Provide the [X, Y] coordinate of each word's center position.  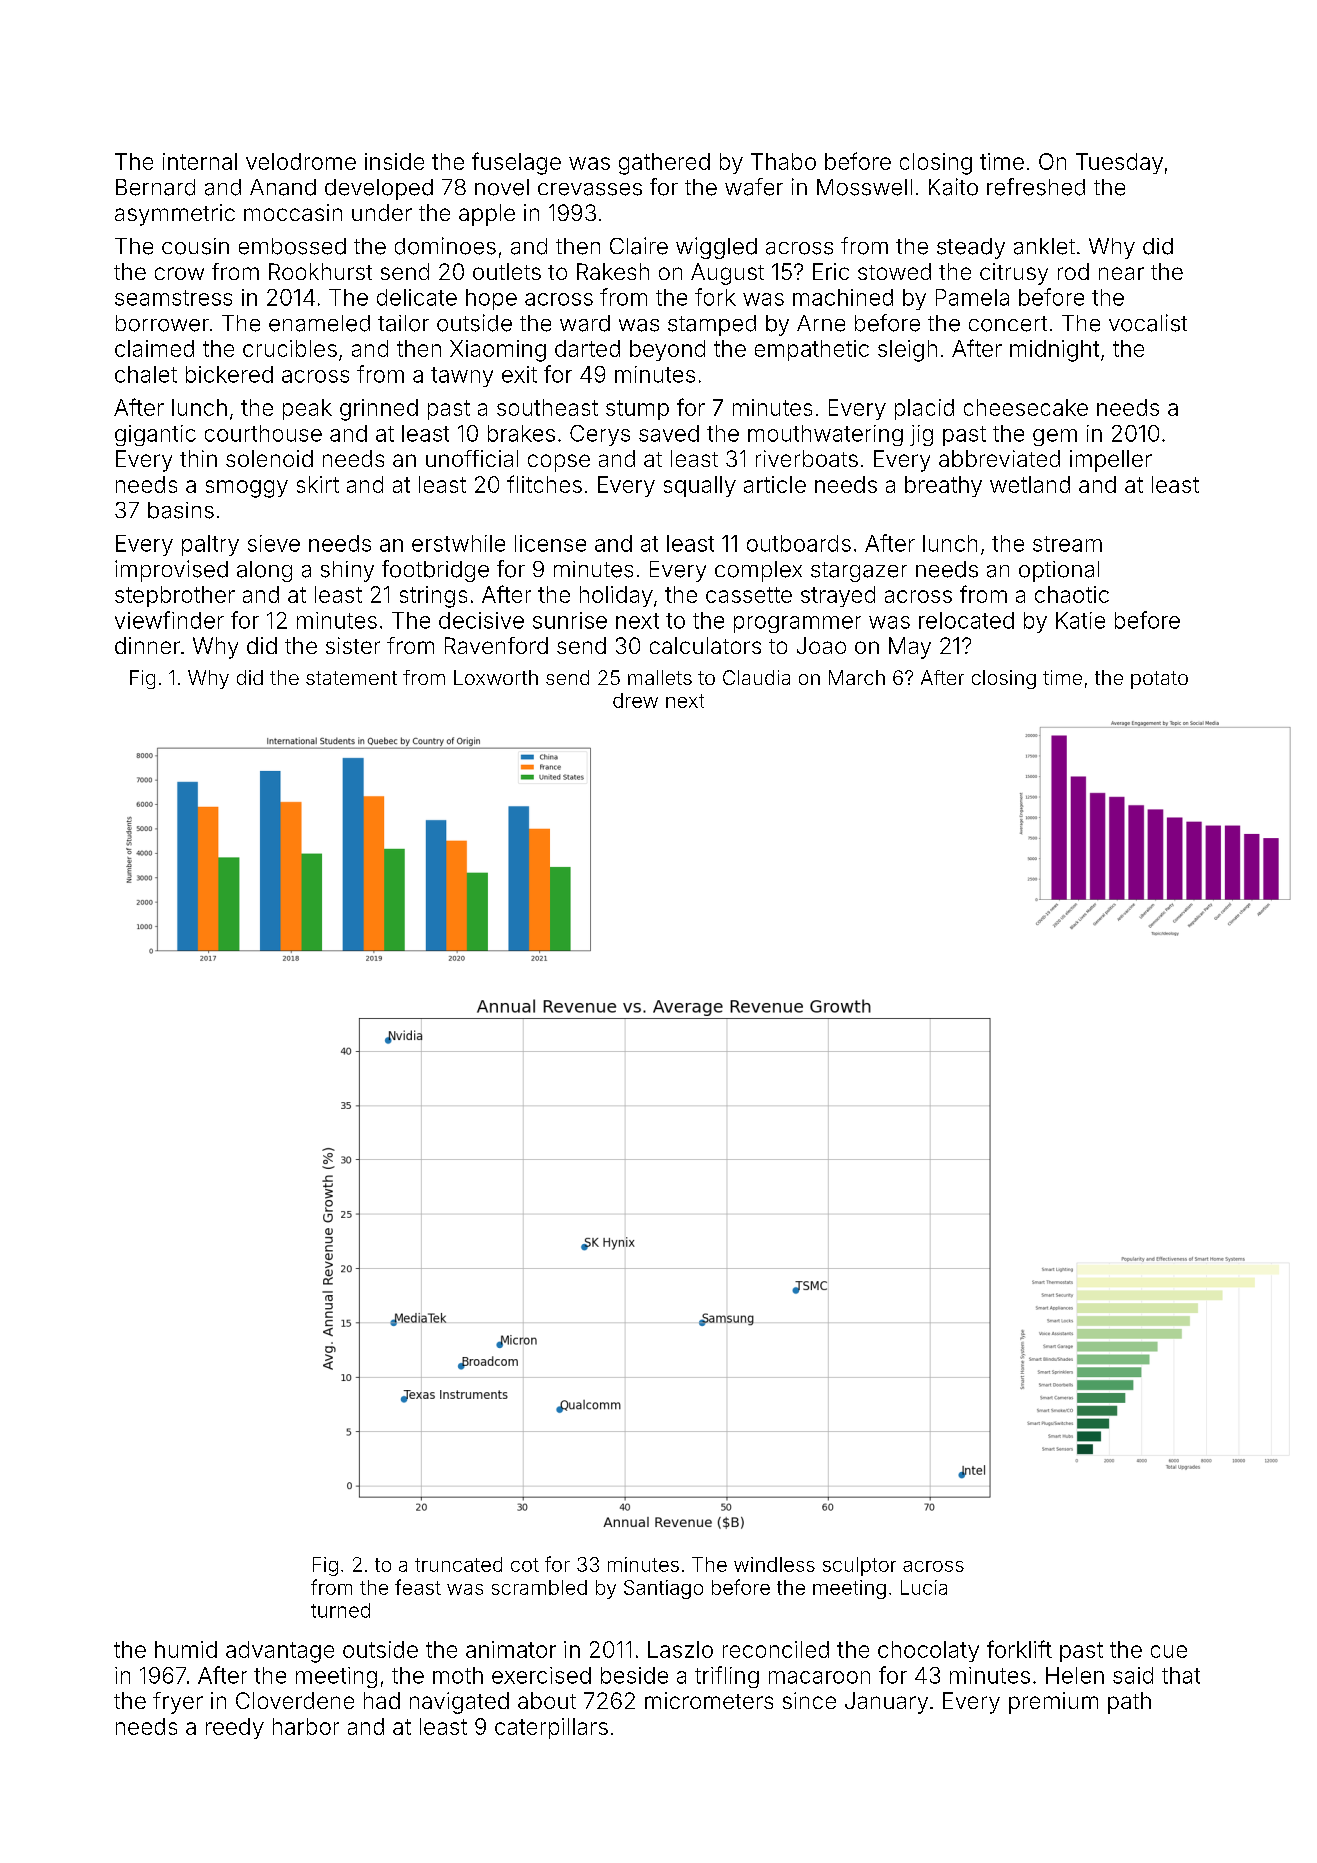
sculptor [859, 1566]
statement [351, 678]
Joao [821, 645]
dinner [147, 645]
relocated [966, 620]
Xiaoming [498, 351]
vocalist [1148, 323]
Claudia [756, 677]
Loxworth [496, 677]
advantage [280, 1652]
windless [774, 1564]
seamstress [173, 298]
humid [186, 1649]
